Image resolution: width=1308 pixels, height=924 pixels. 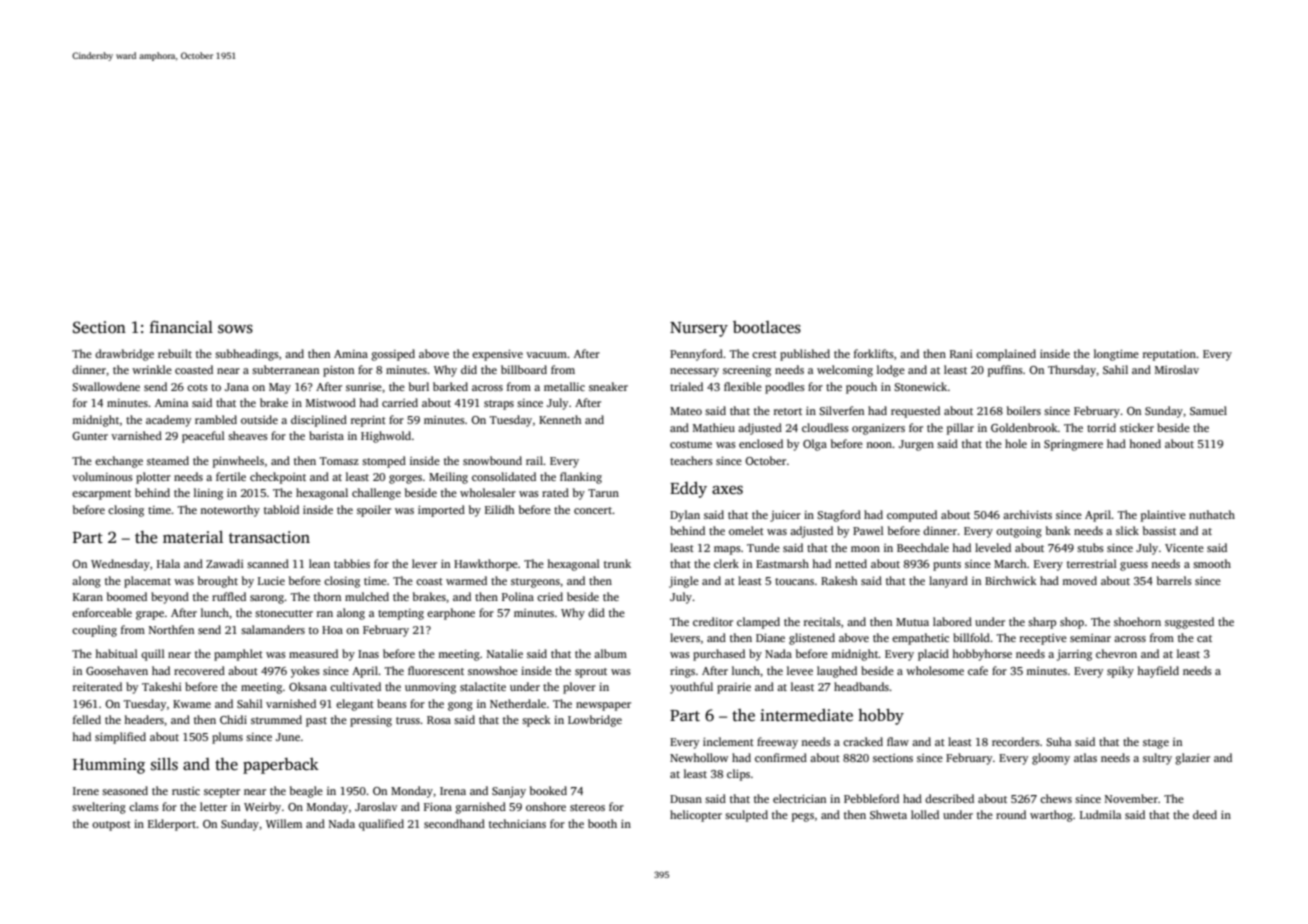 I want to click on June, so click(x=288, y=737).
